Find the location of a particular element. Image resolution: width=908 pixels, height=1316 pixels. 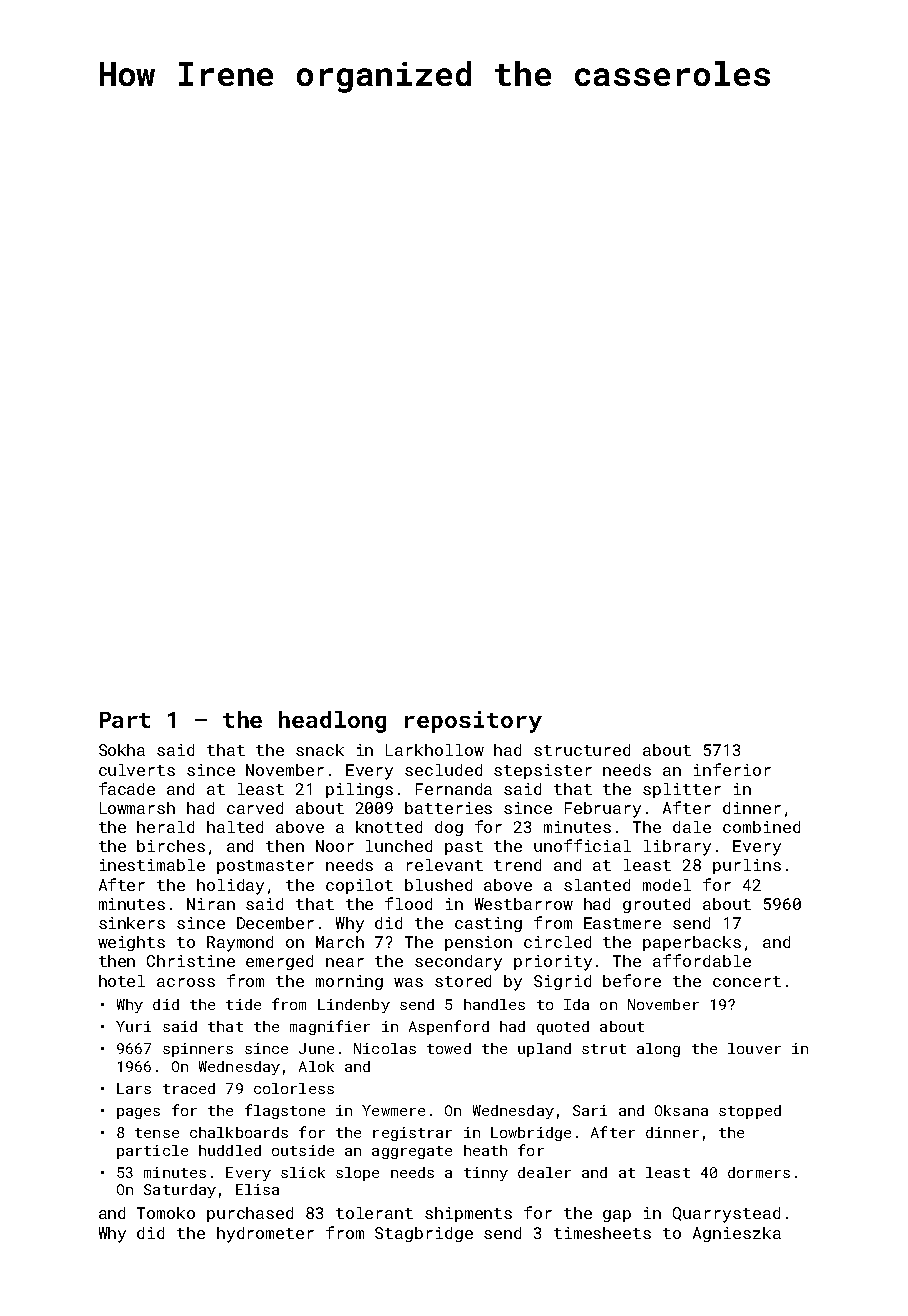

weights is located at coordinates (131, 943).
